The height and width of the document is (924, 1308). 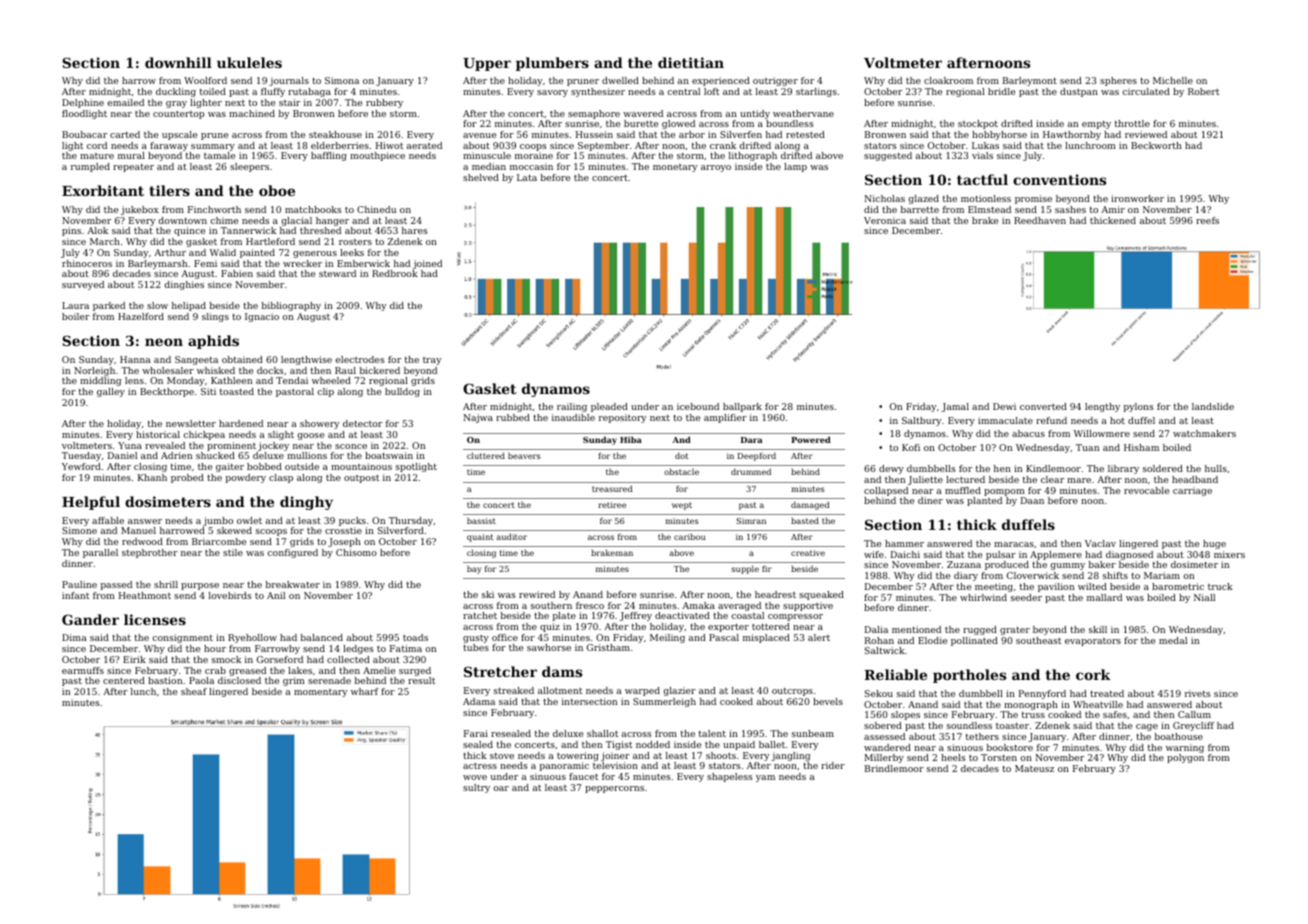 I want to click on parked, so click(x=109, y=306).
